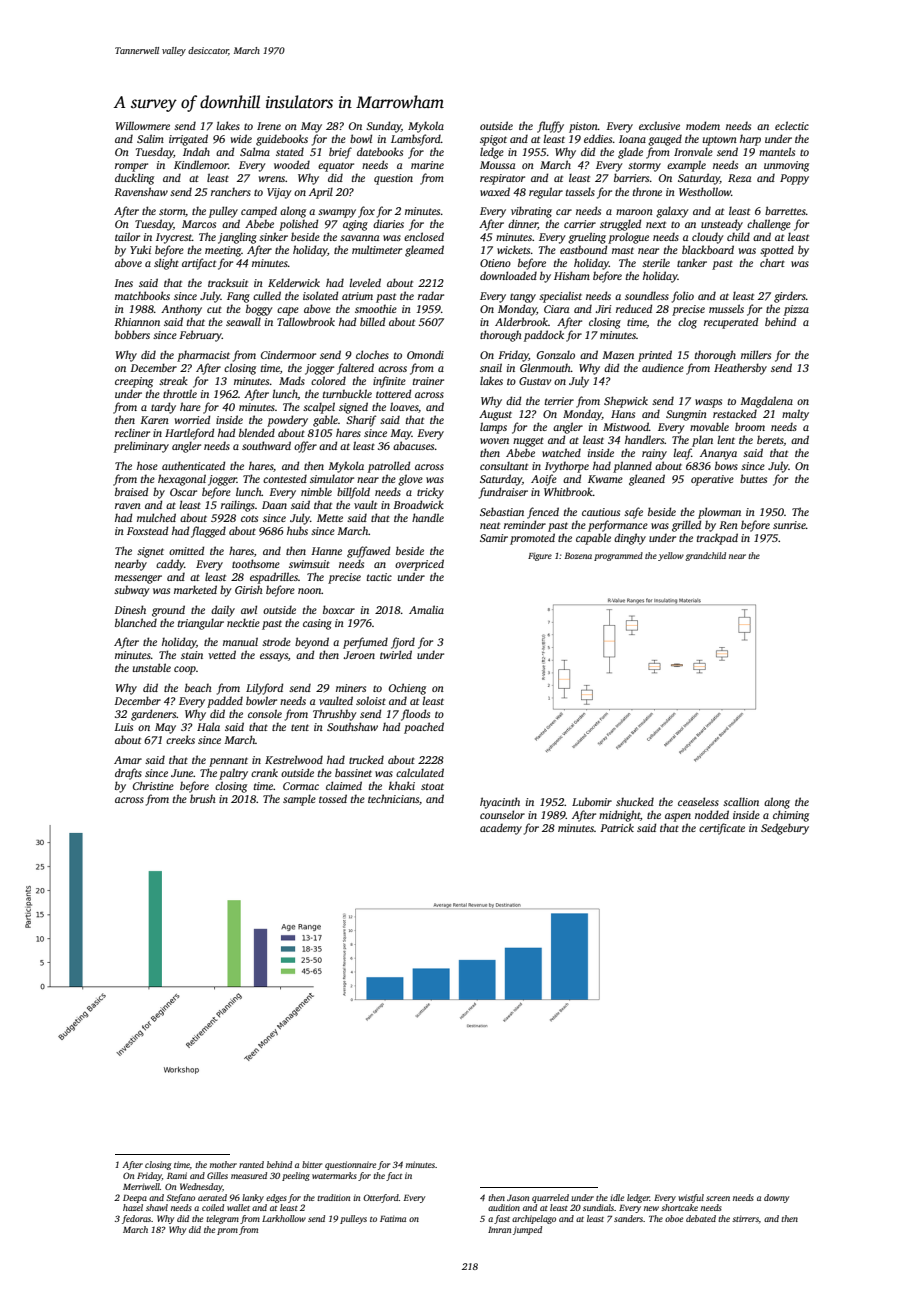  Describe the element at coordinates (795, 415) in the screenshot. I see `malty` at that location.
